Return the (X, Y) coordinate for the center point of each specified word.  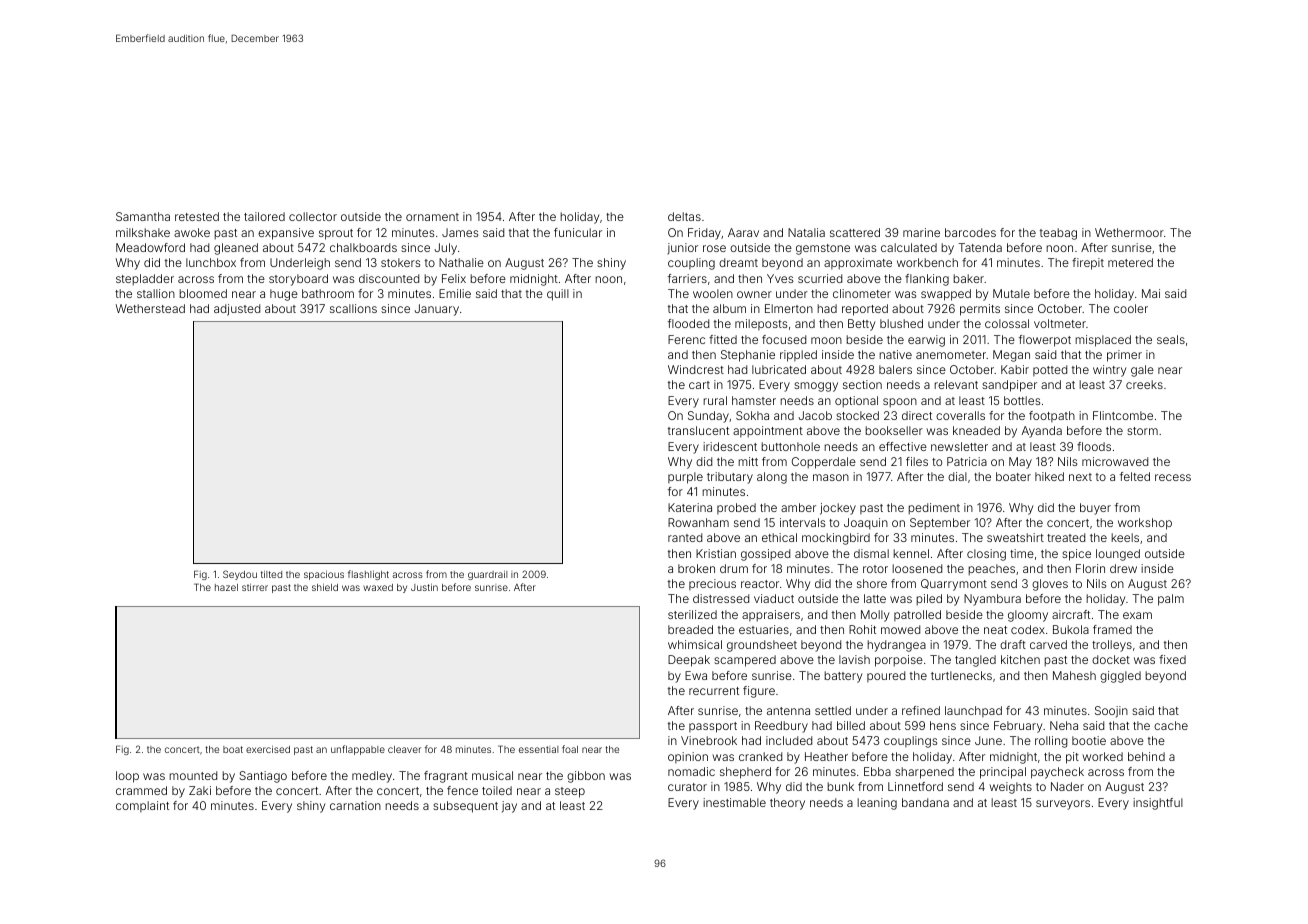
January (436, 310)
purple (685, 478)
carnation (355, 805)
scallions (353, 308)
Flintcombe (1123, 415)
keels (1125, 537)
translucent (698, 430)
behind (1146, 756)
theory (787, 804)
